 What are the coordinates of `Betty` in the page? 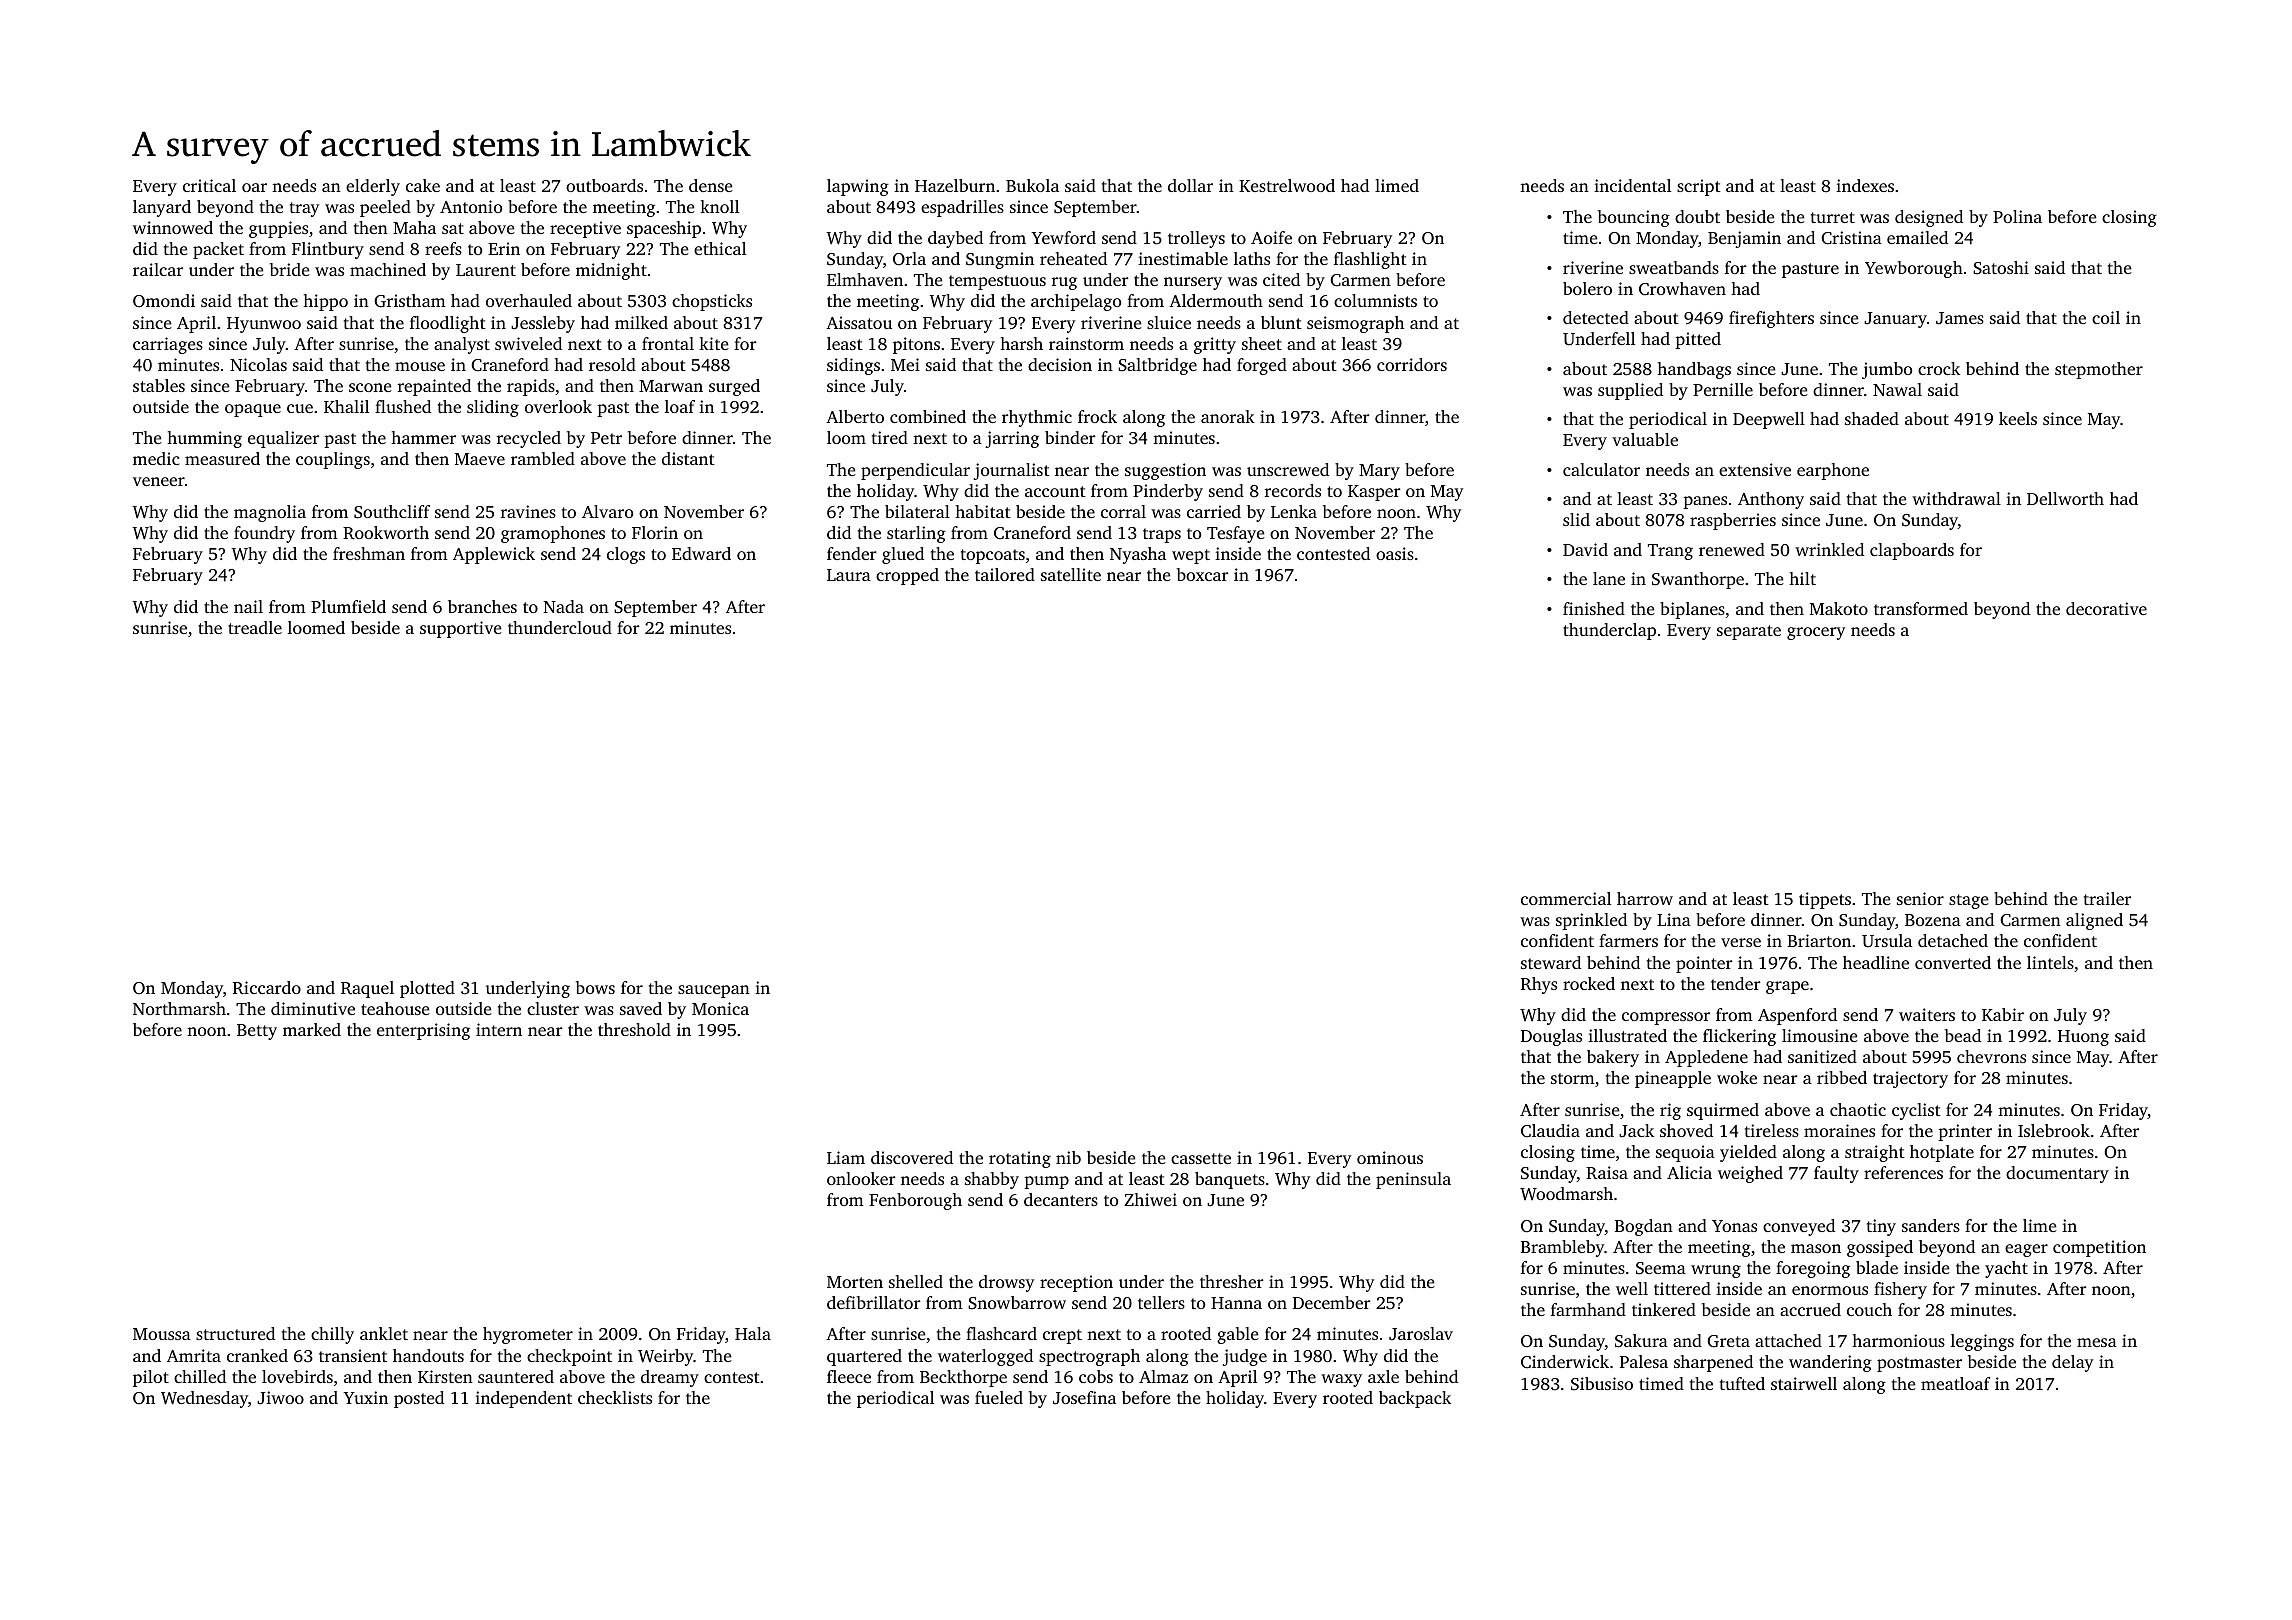 It's located at (257, 1032).
